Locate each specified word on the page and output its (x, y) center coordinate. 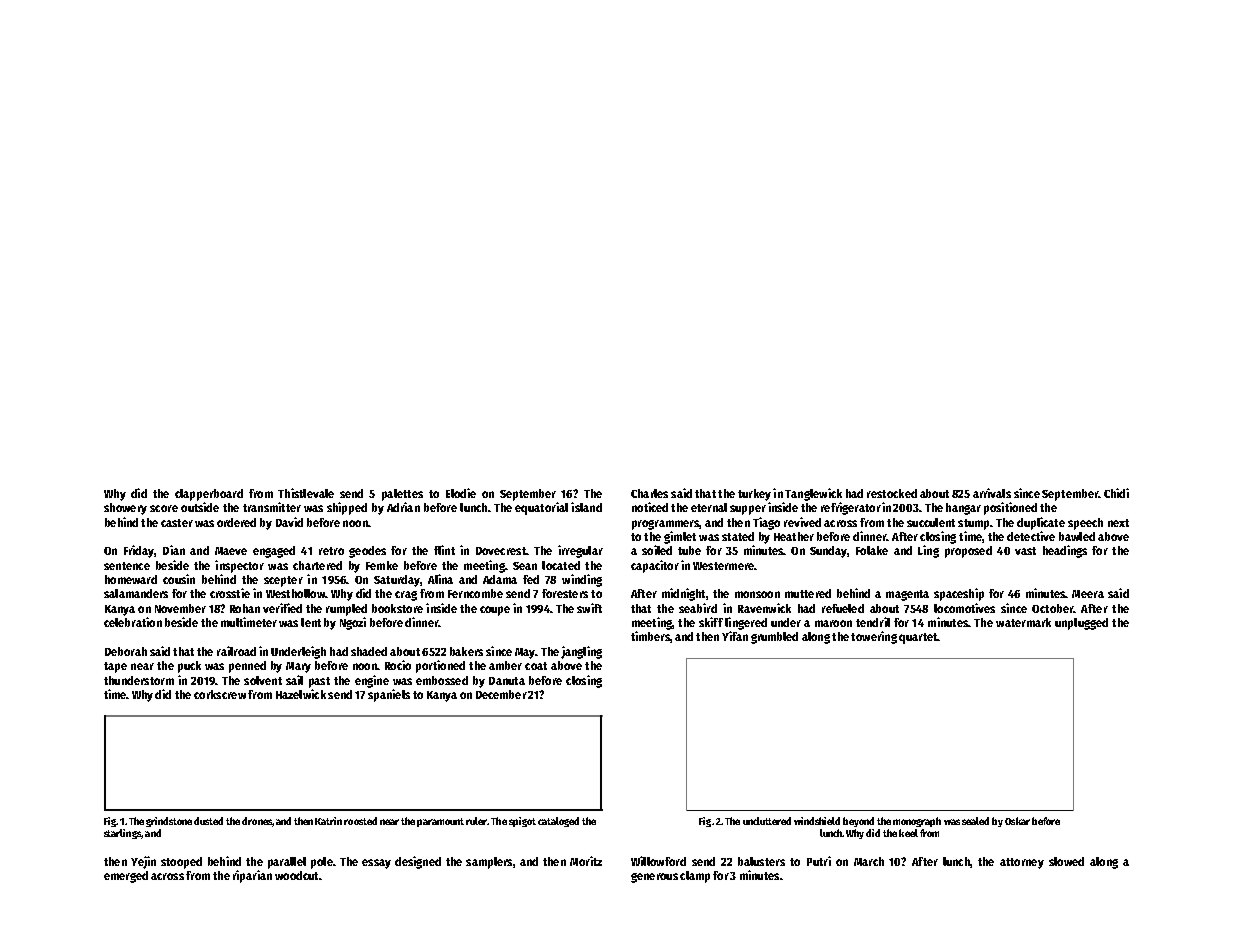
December (501, 694)
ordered (236, 522)
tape (115, 667)
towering (874, 637)
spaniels (389, 695)
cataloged (558, 822)
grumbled (774, 638)
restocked (892, 493)
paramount (440, 822)
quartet (918, 638)
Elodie (461, 493)
